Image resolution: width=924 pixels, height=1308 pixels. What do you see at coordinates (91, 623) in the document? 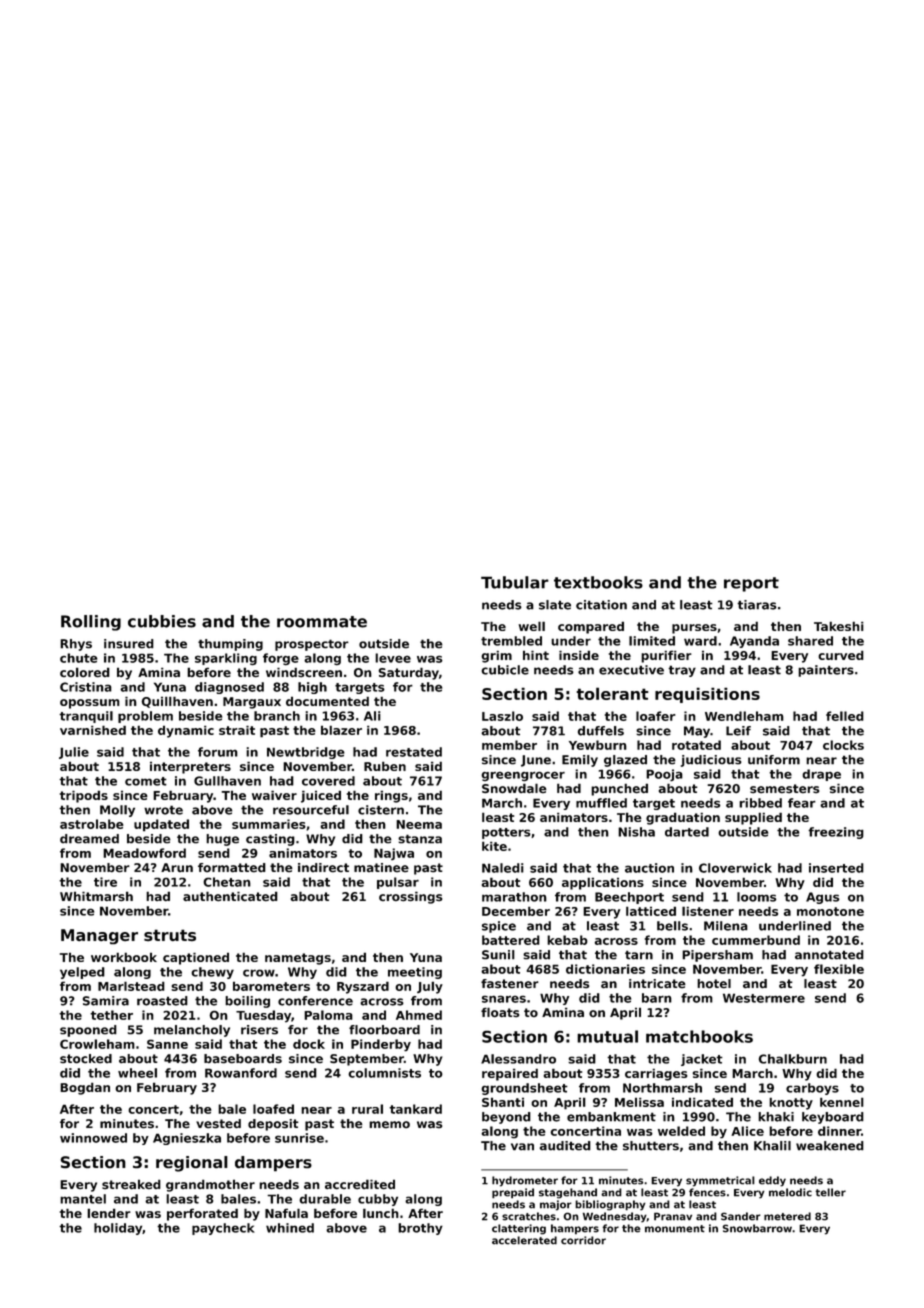
I see `Rolling` at bounding box center [91, 623].
